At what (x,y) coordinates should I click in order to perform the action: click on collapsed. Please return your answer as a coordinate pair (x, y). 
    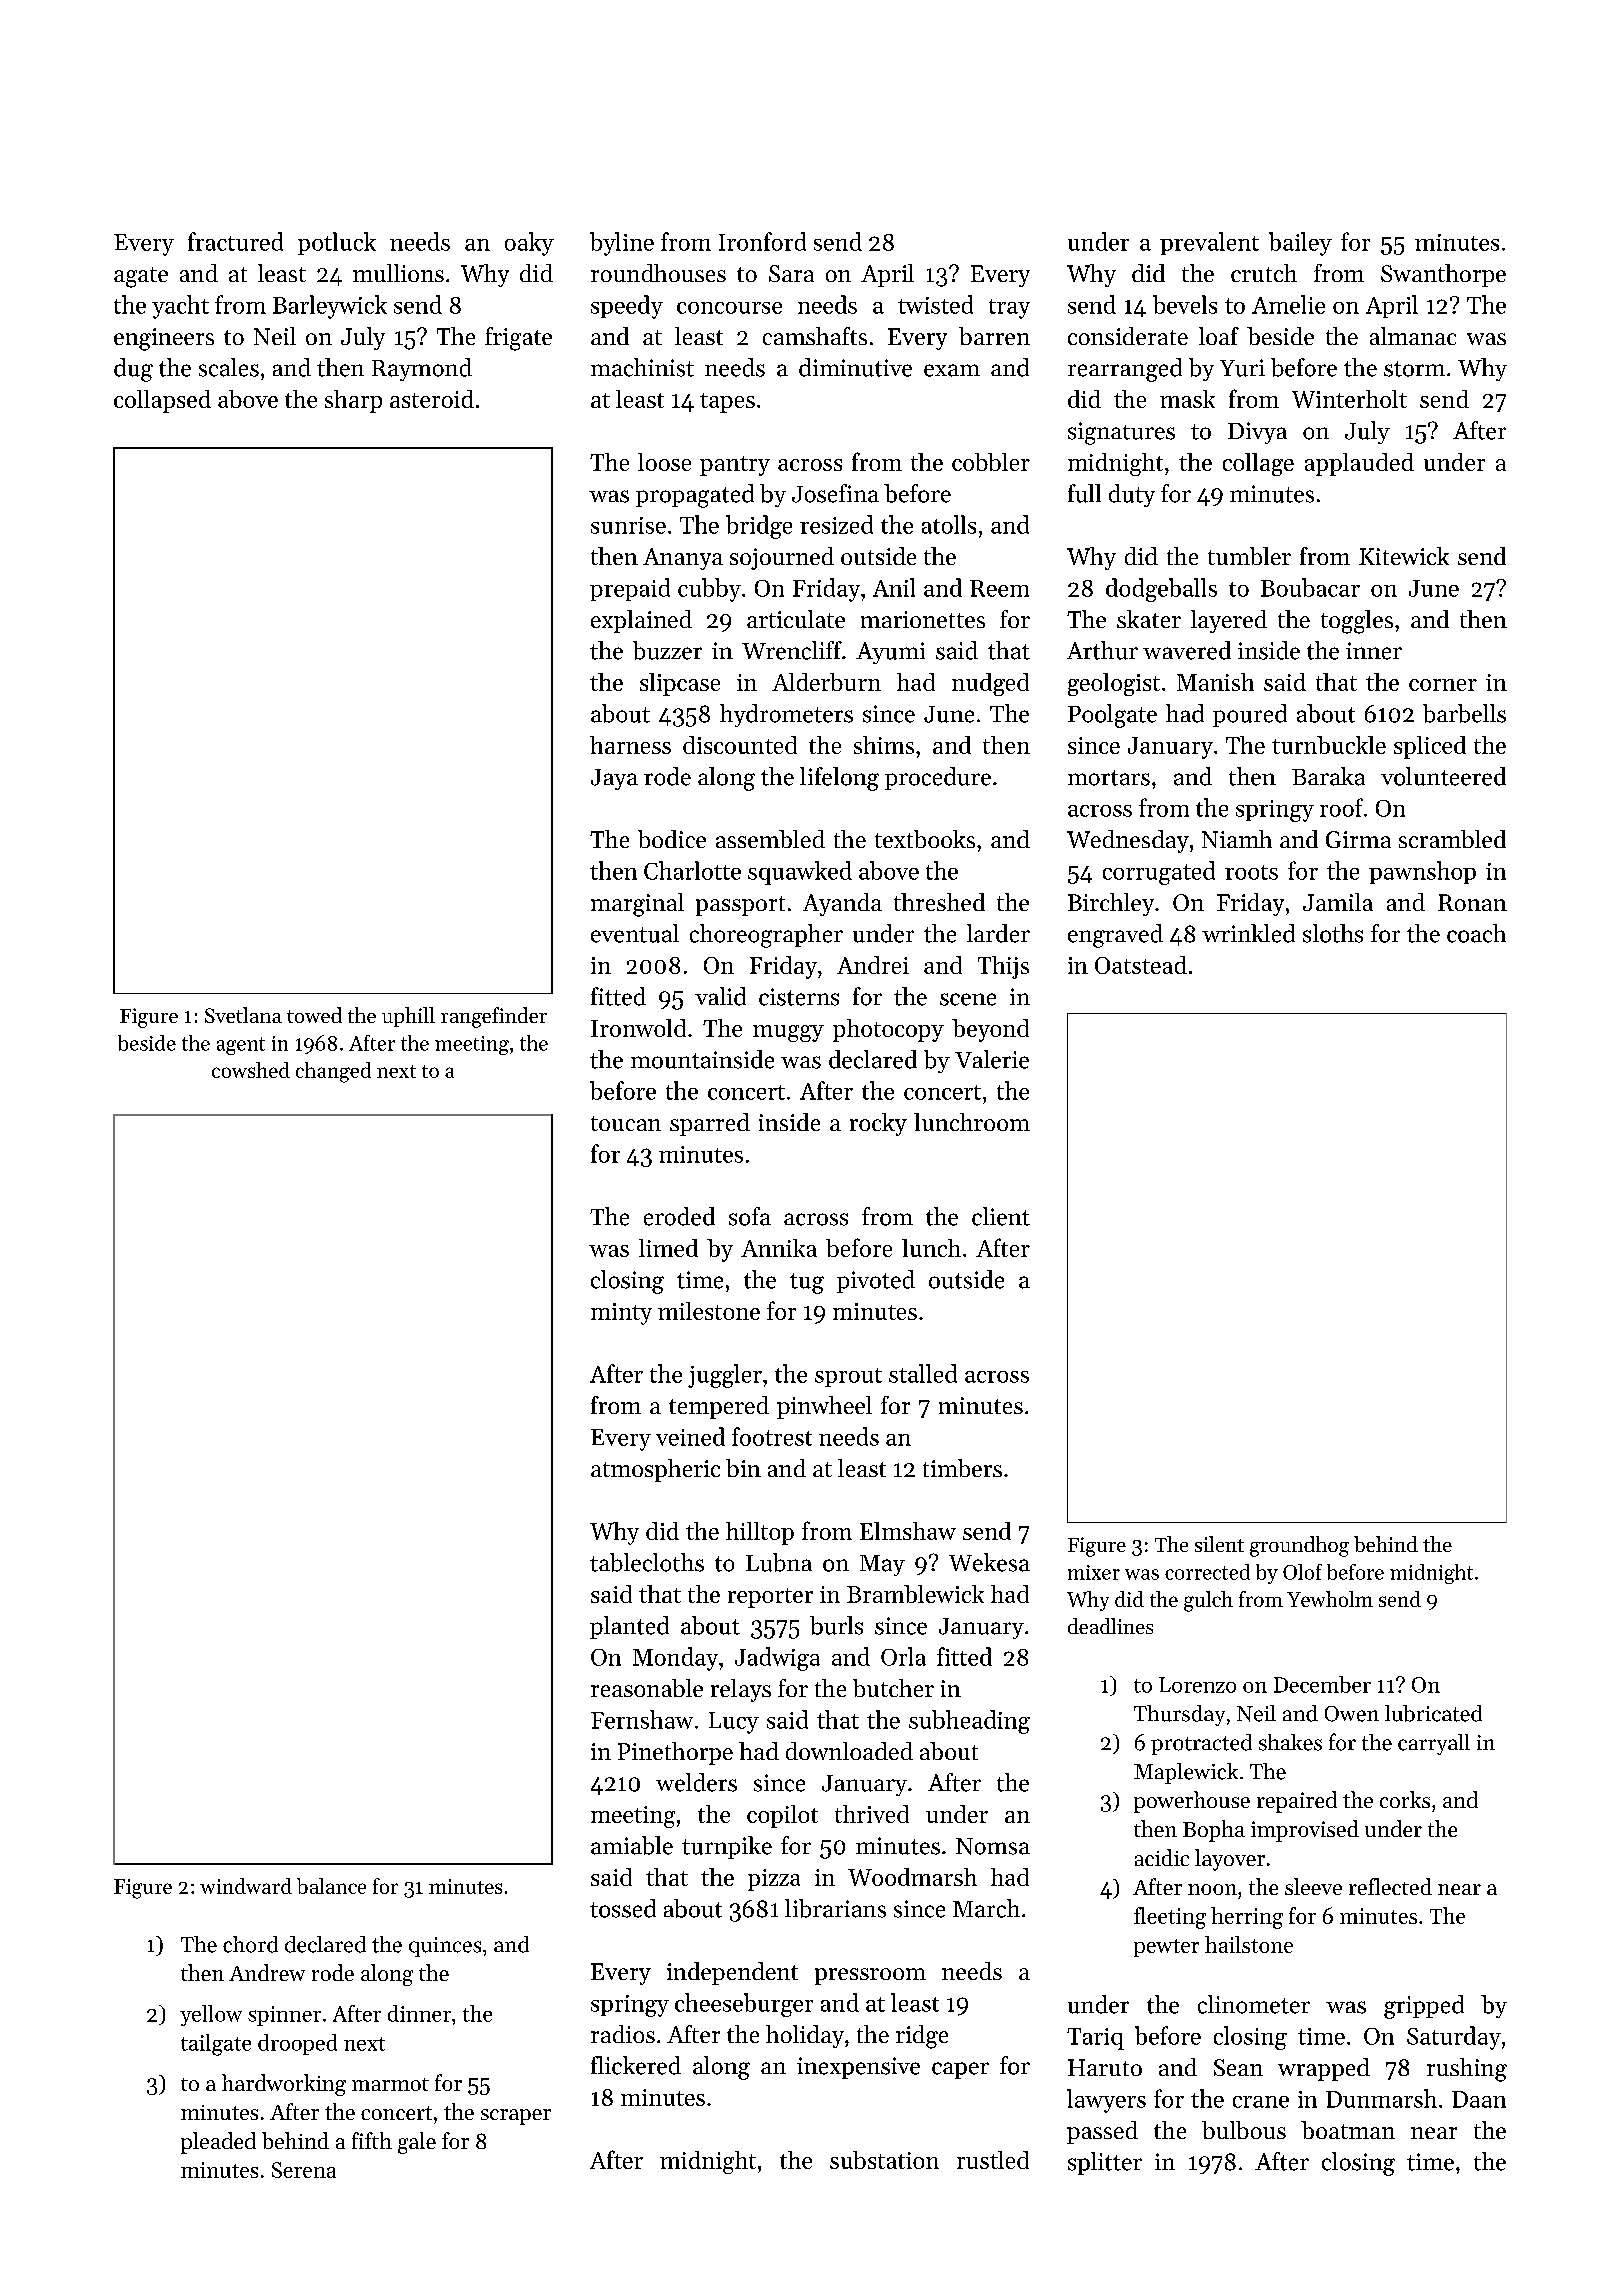
    Looking at the image, I should click on (162, 401).
